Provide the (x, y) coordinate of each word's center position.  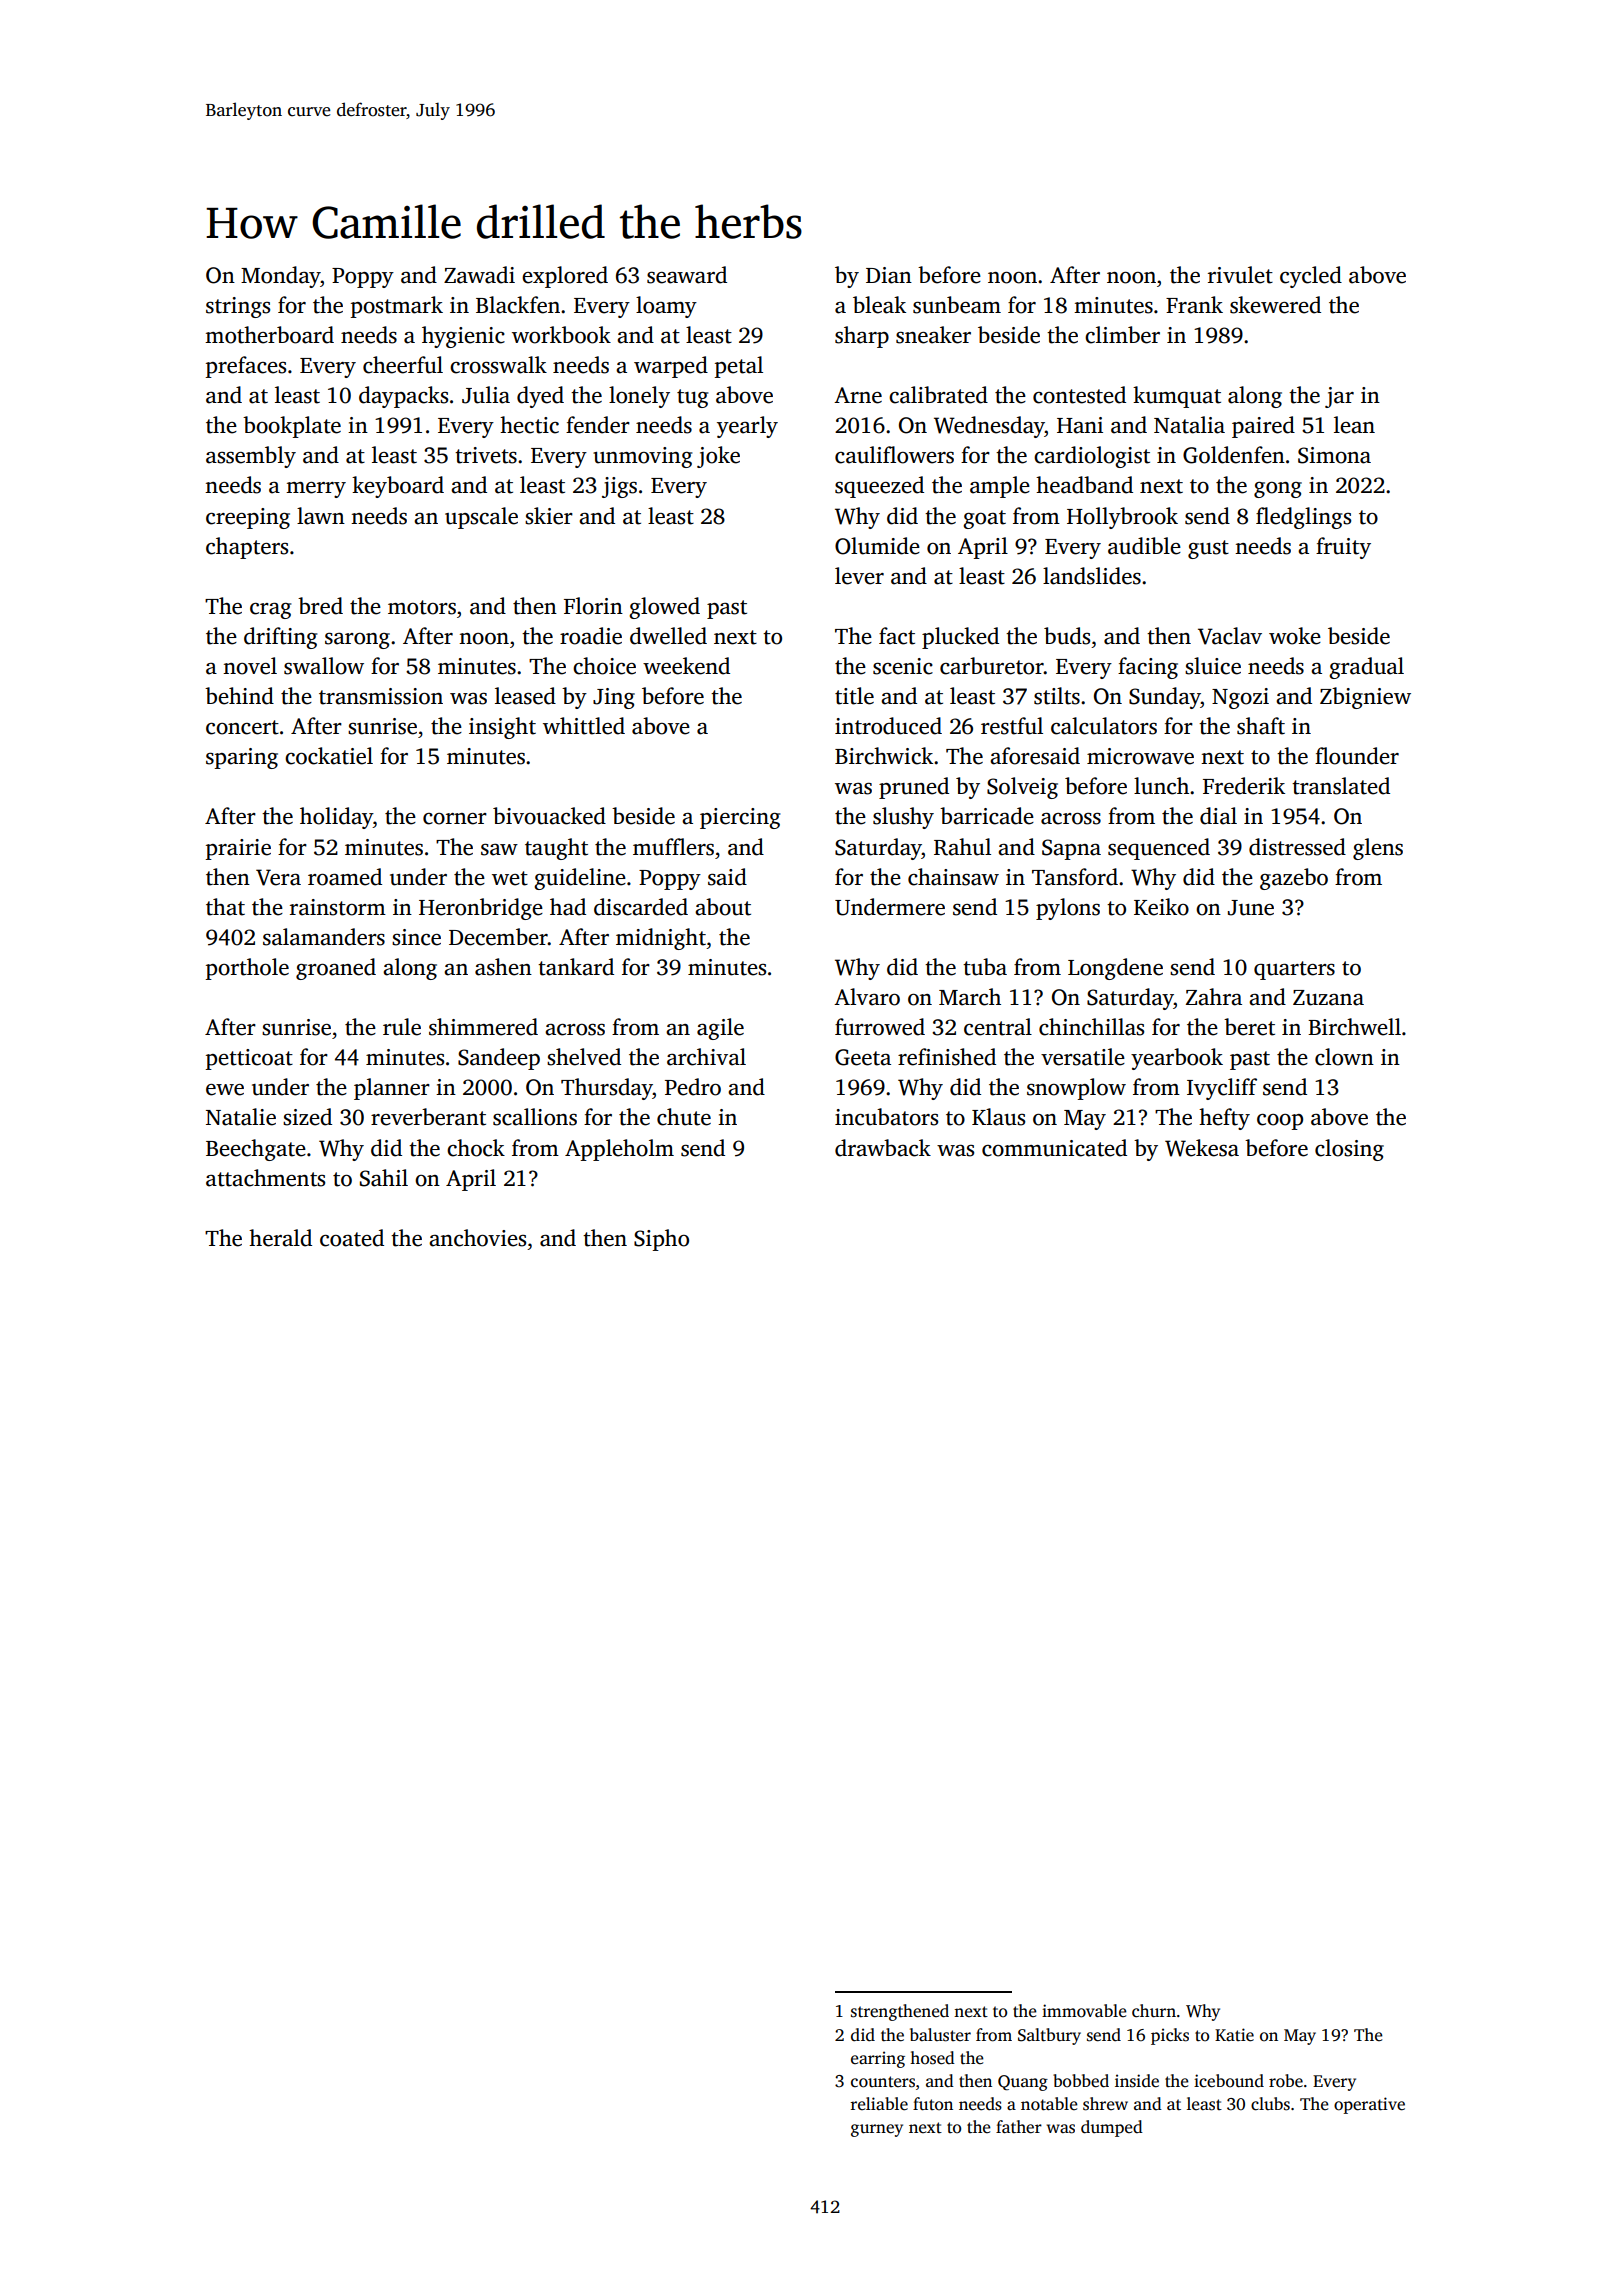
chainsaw (953, 877)
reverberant (428, 1117)
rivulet (1240, 275)
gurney (877, 2130)
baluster (940, 2035)
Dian (889, 275)
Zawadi (479, 275)
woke (1295, 636)
